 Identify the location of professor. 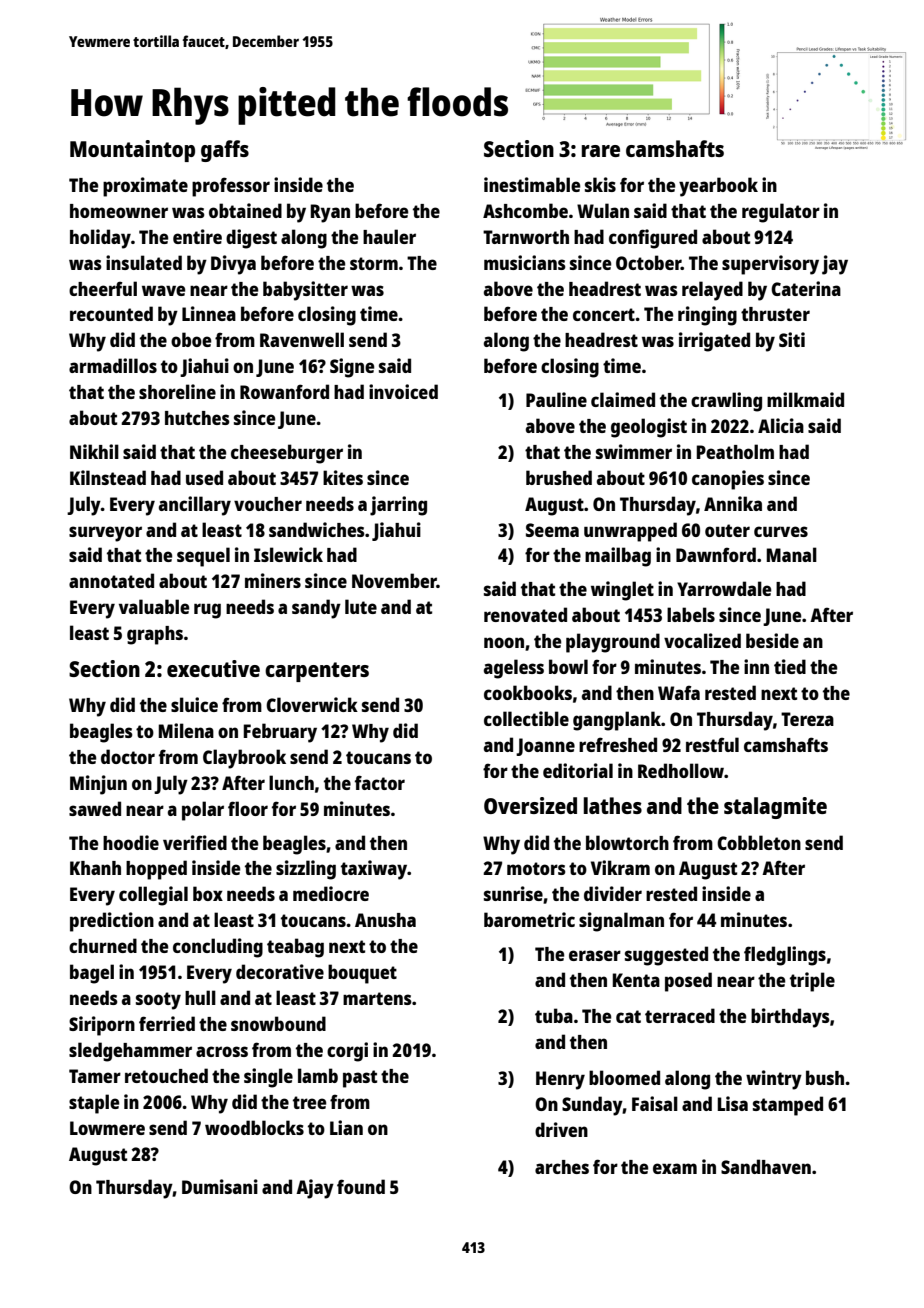
(231, 187).
